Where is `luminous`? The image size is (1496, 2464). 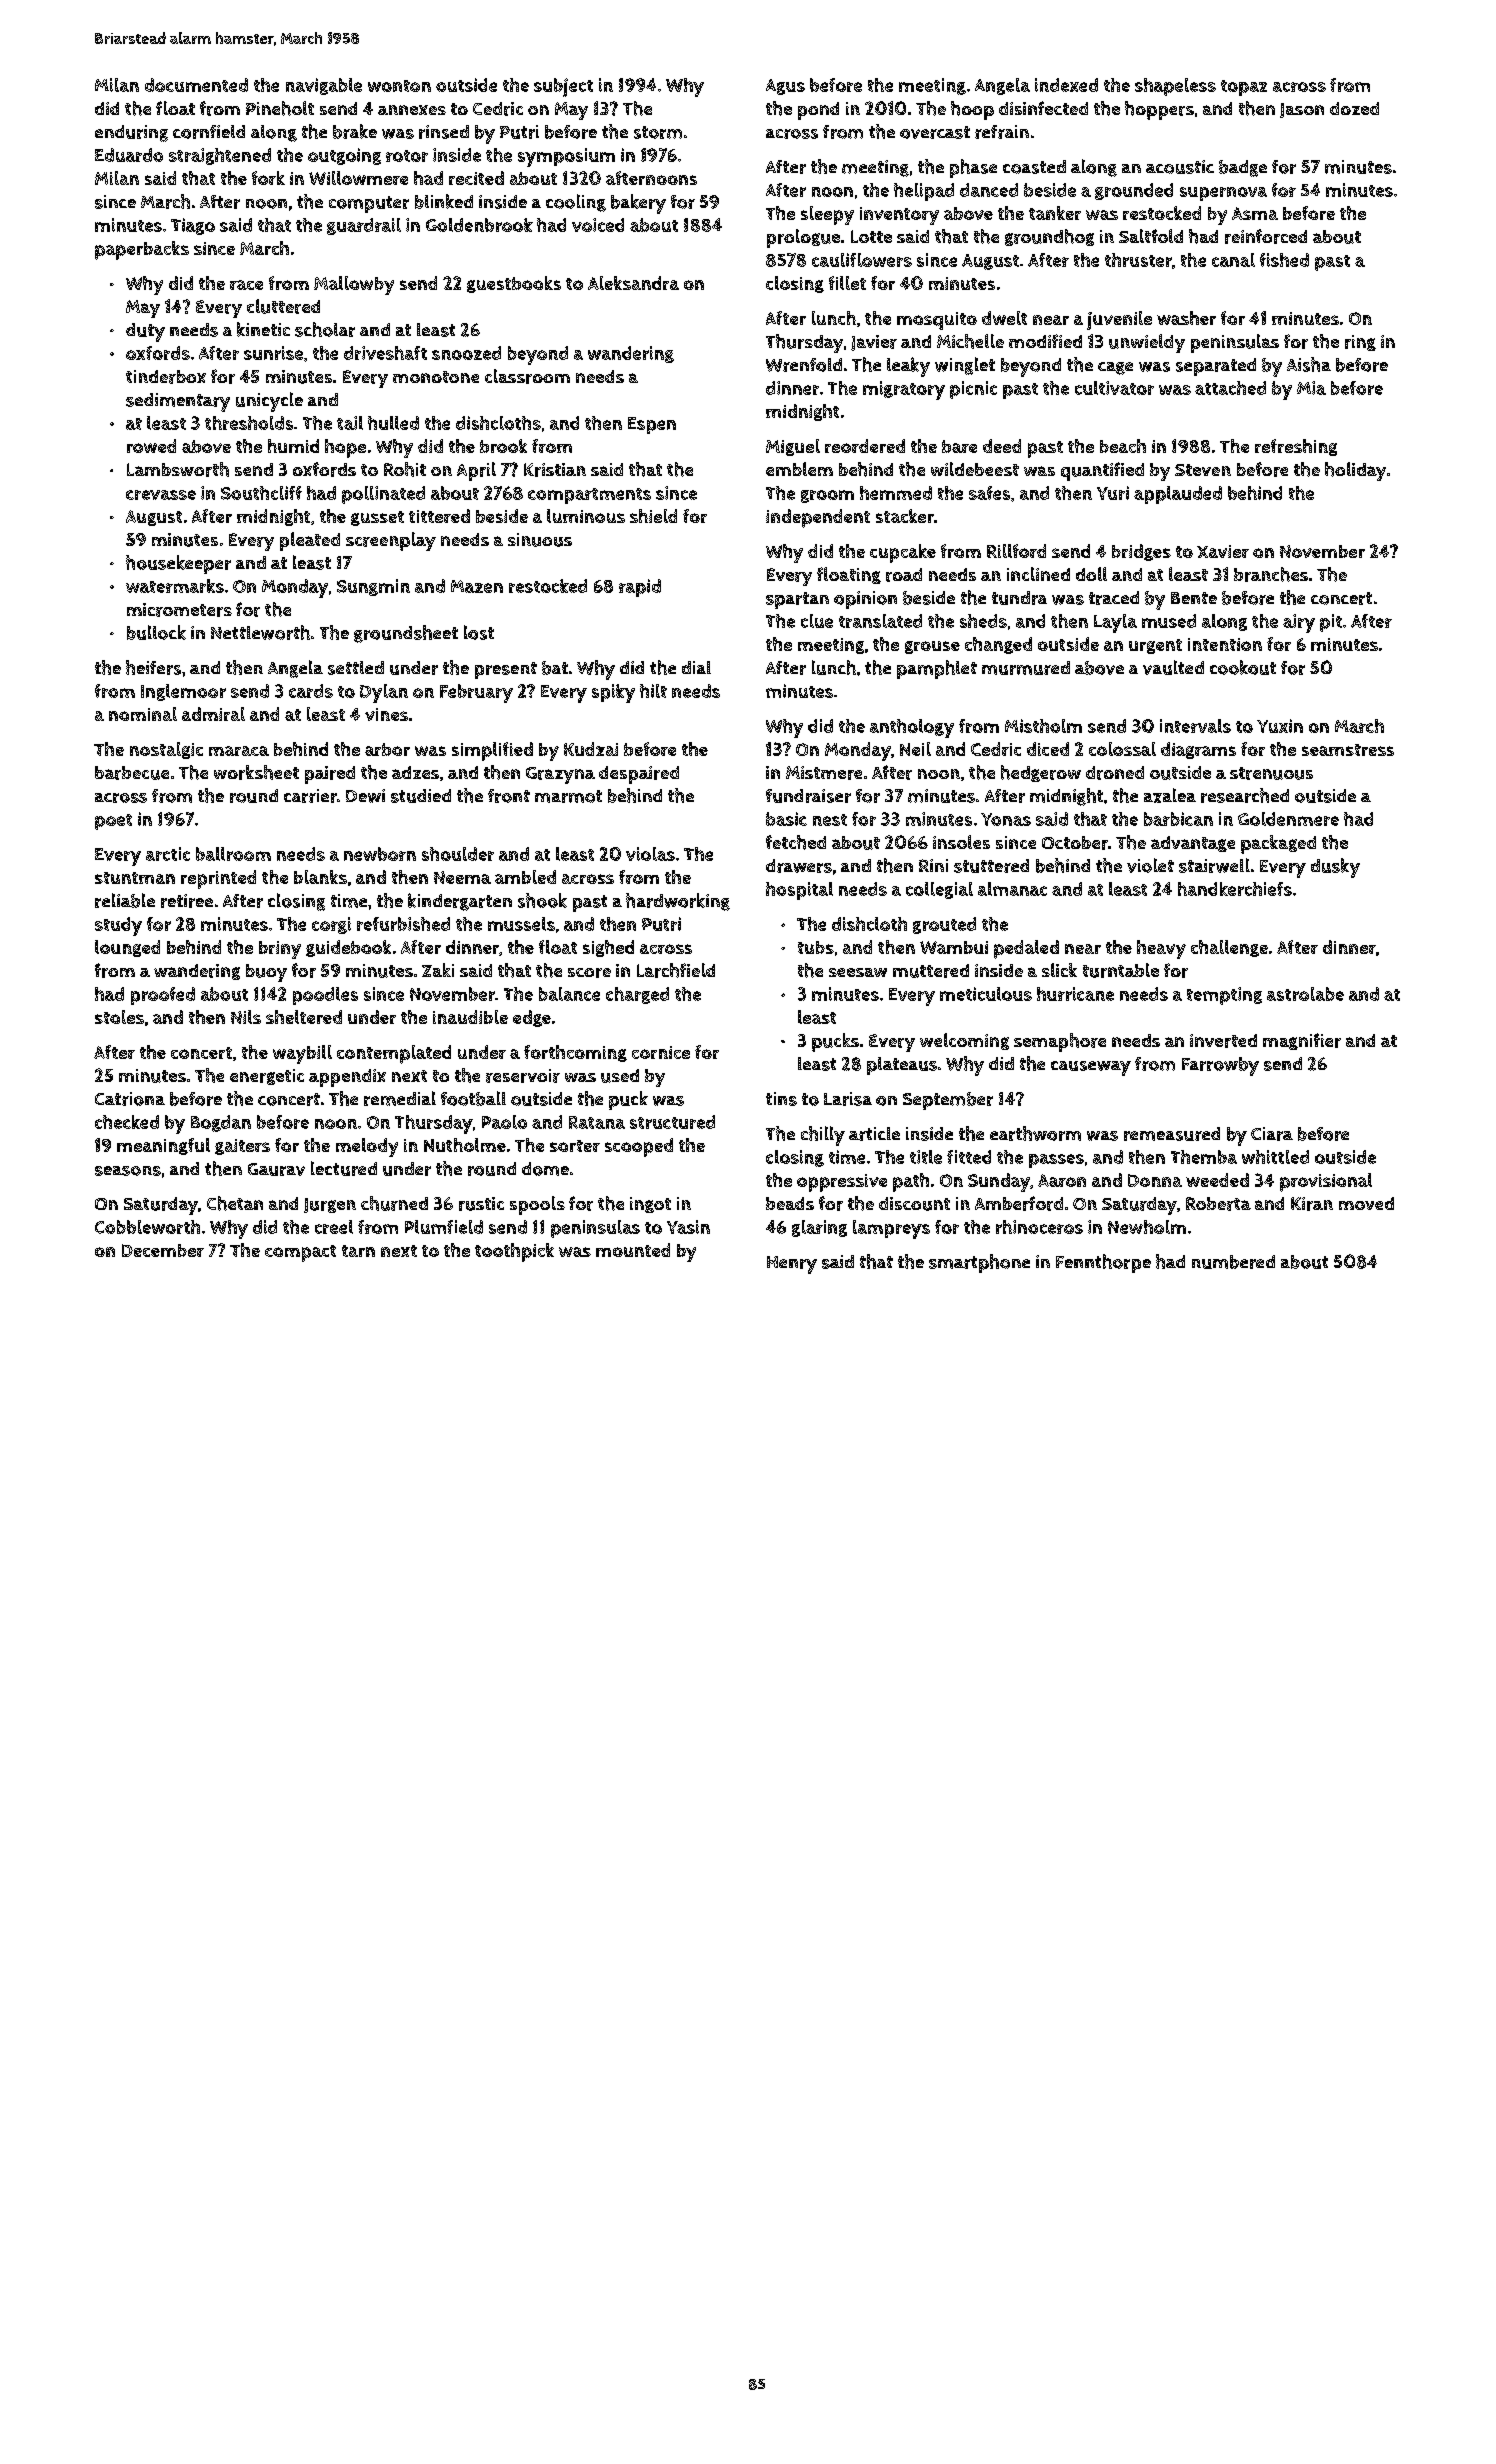
luminous is located at coordinates (586, 516).
